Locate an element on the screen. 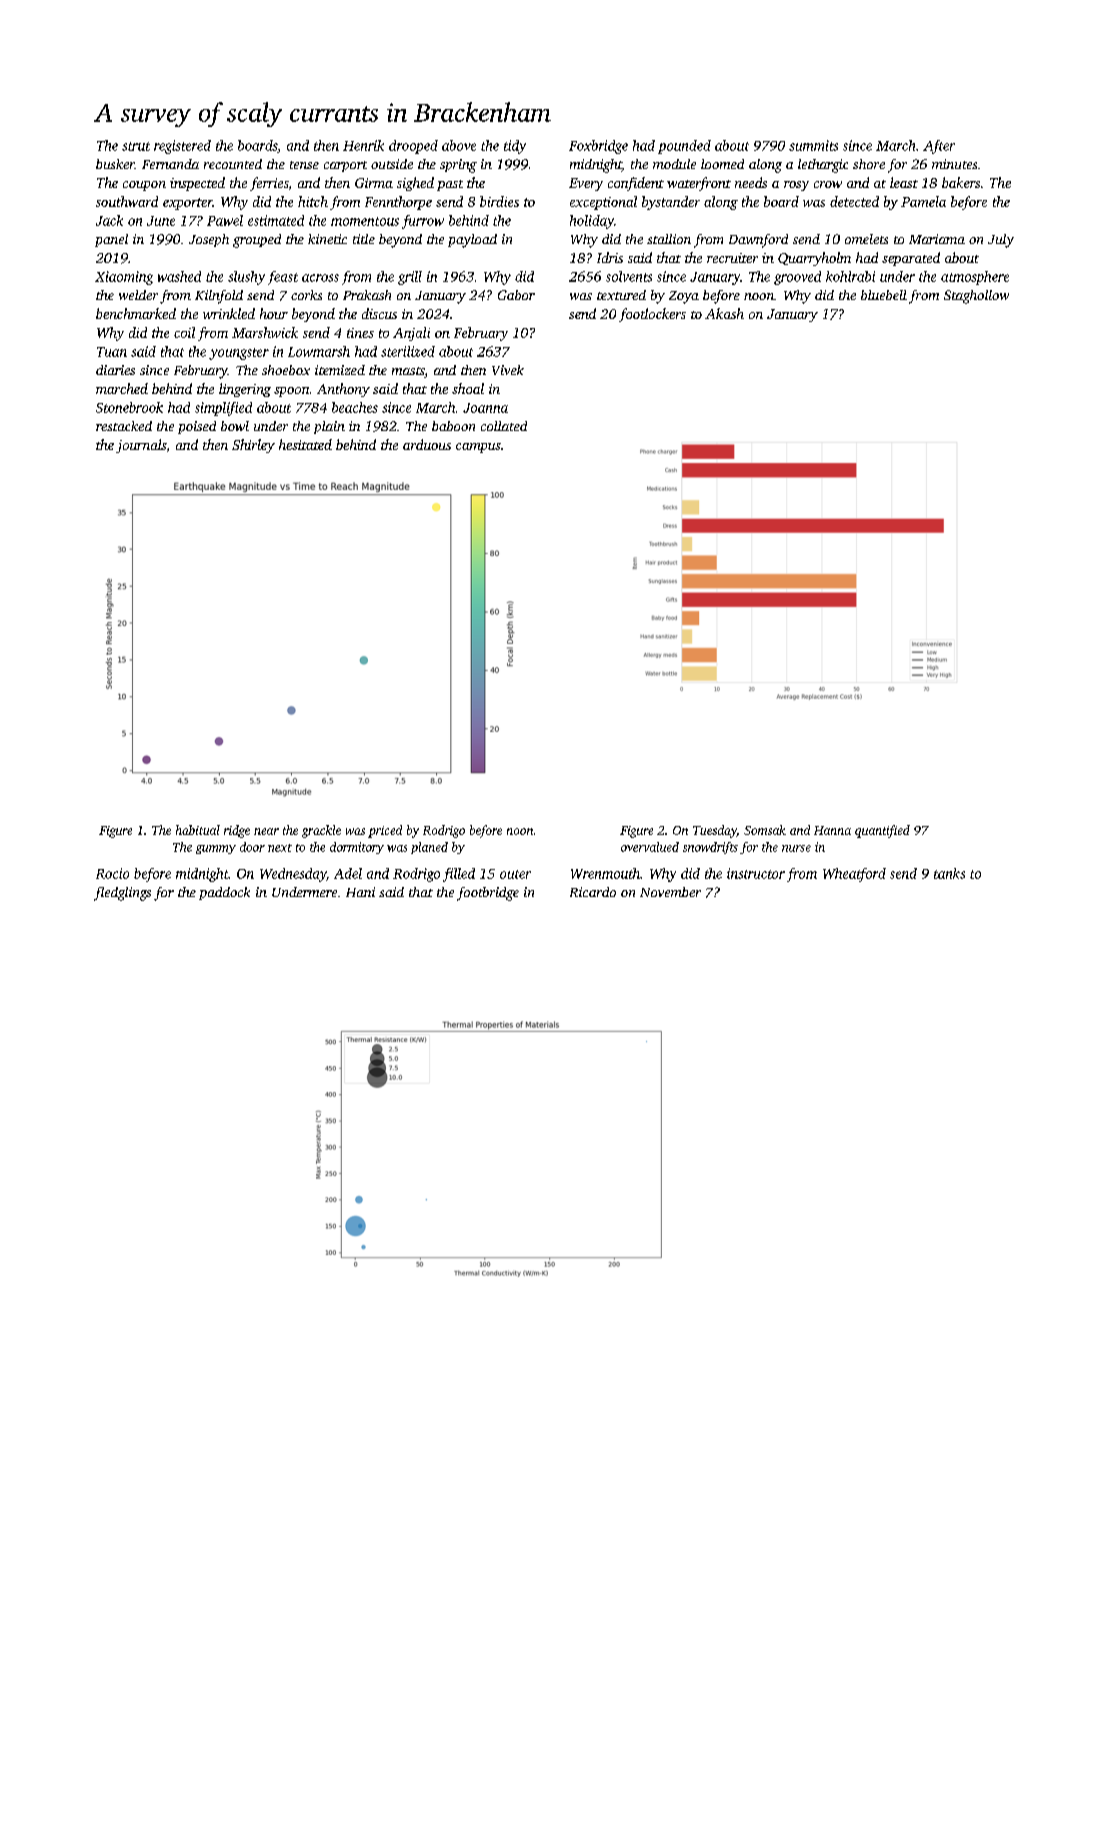  paddock is located at coordinates (224, 893).
